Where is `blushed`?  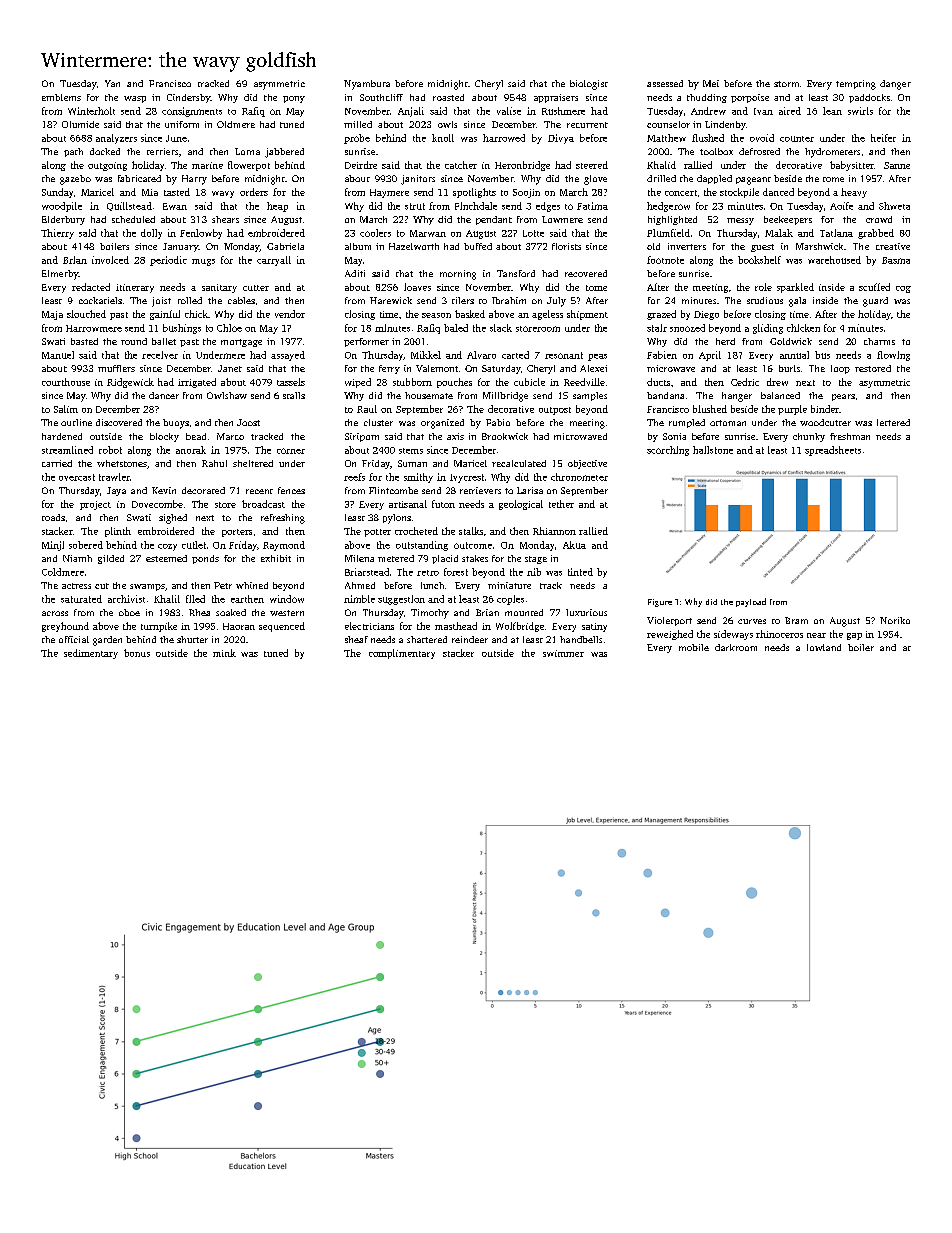
blushed is located at coordinates (710, 409).
